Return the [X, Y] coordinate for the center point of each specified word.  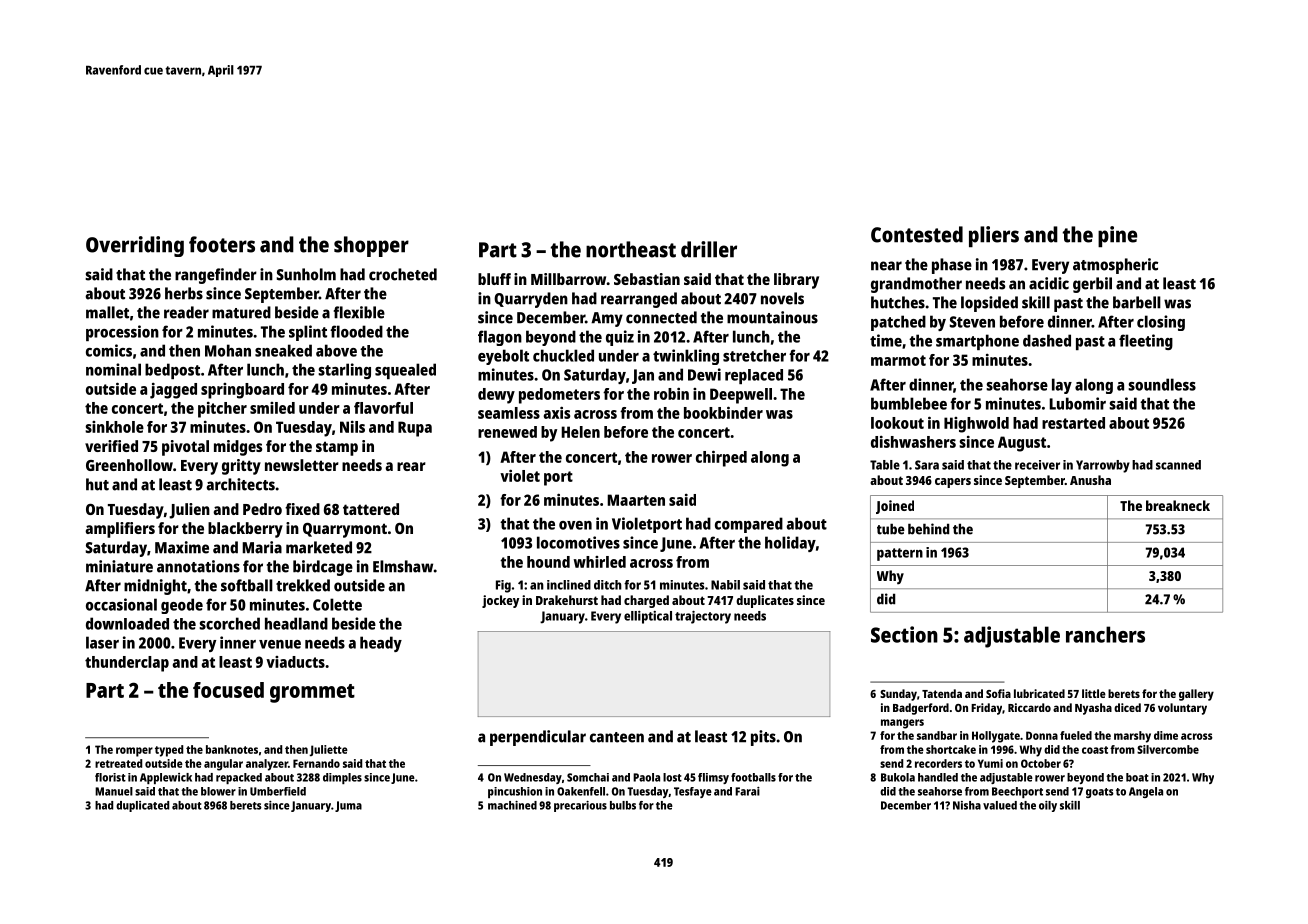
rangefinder [216, 276]
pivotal [185, 448]
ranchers [1105, 634]
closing [1161, 323]
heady [381, 644]
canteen [617, 737]
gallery [1196, 695]
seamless [509, 413]
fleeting [1146, 342]
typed [169, 751]
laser [102, 642]
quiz [620, 338]
